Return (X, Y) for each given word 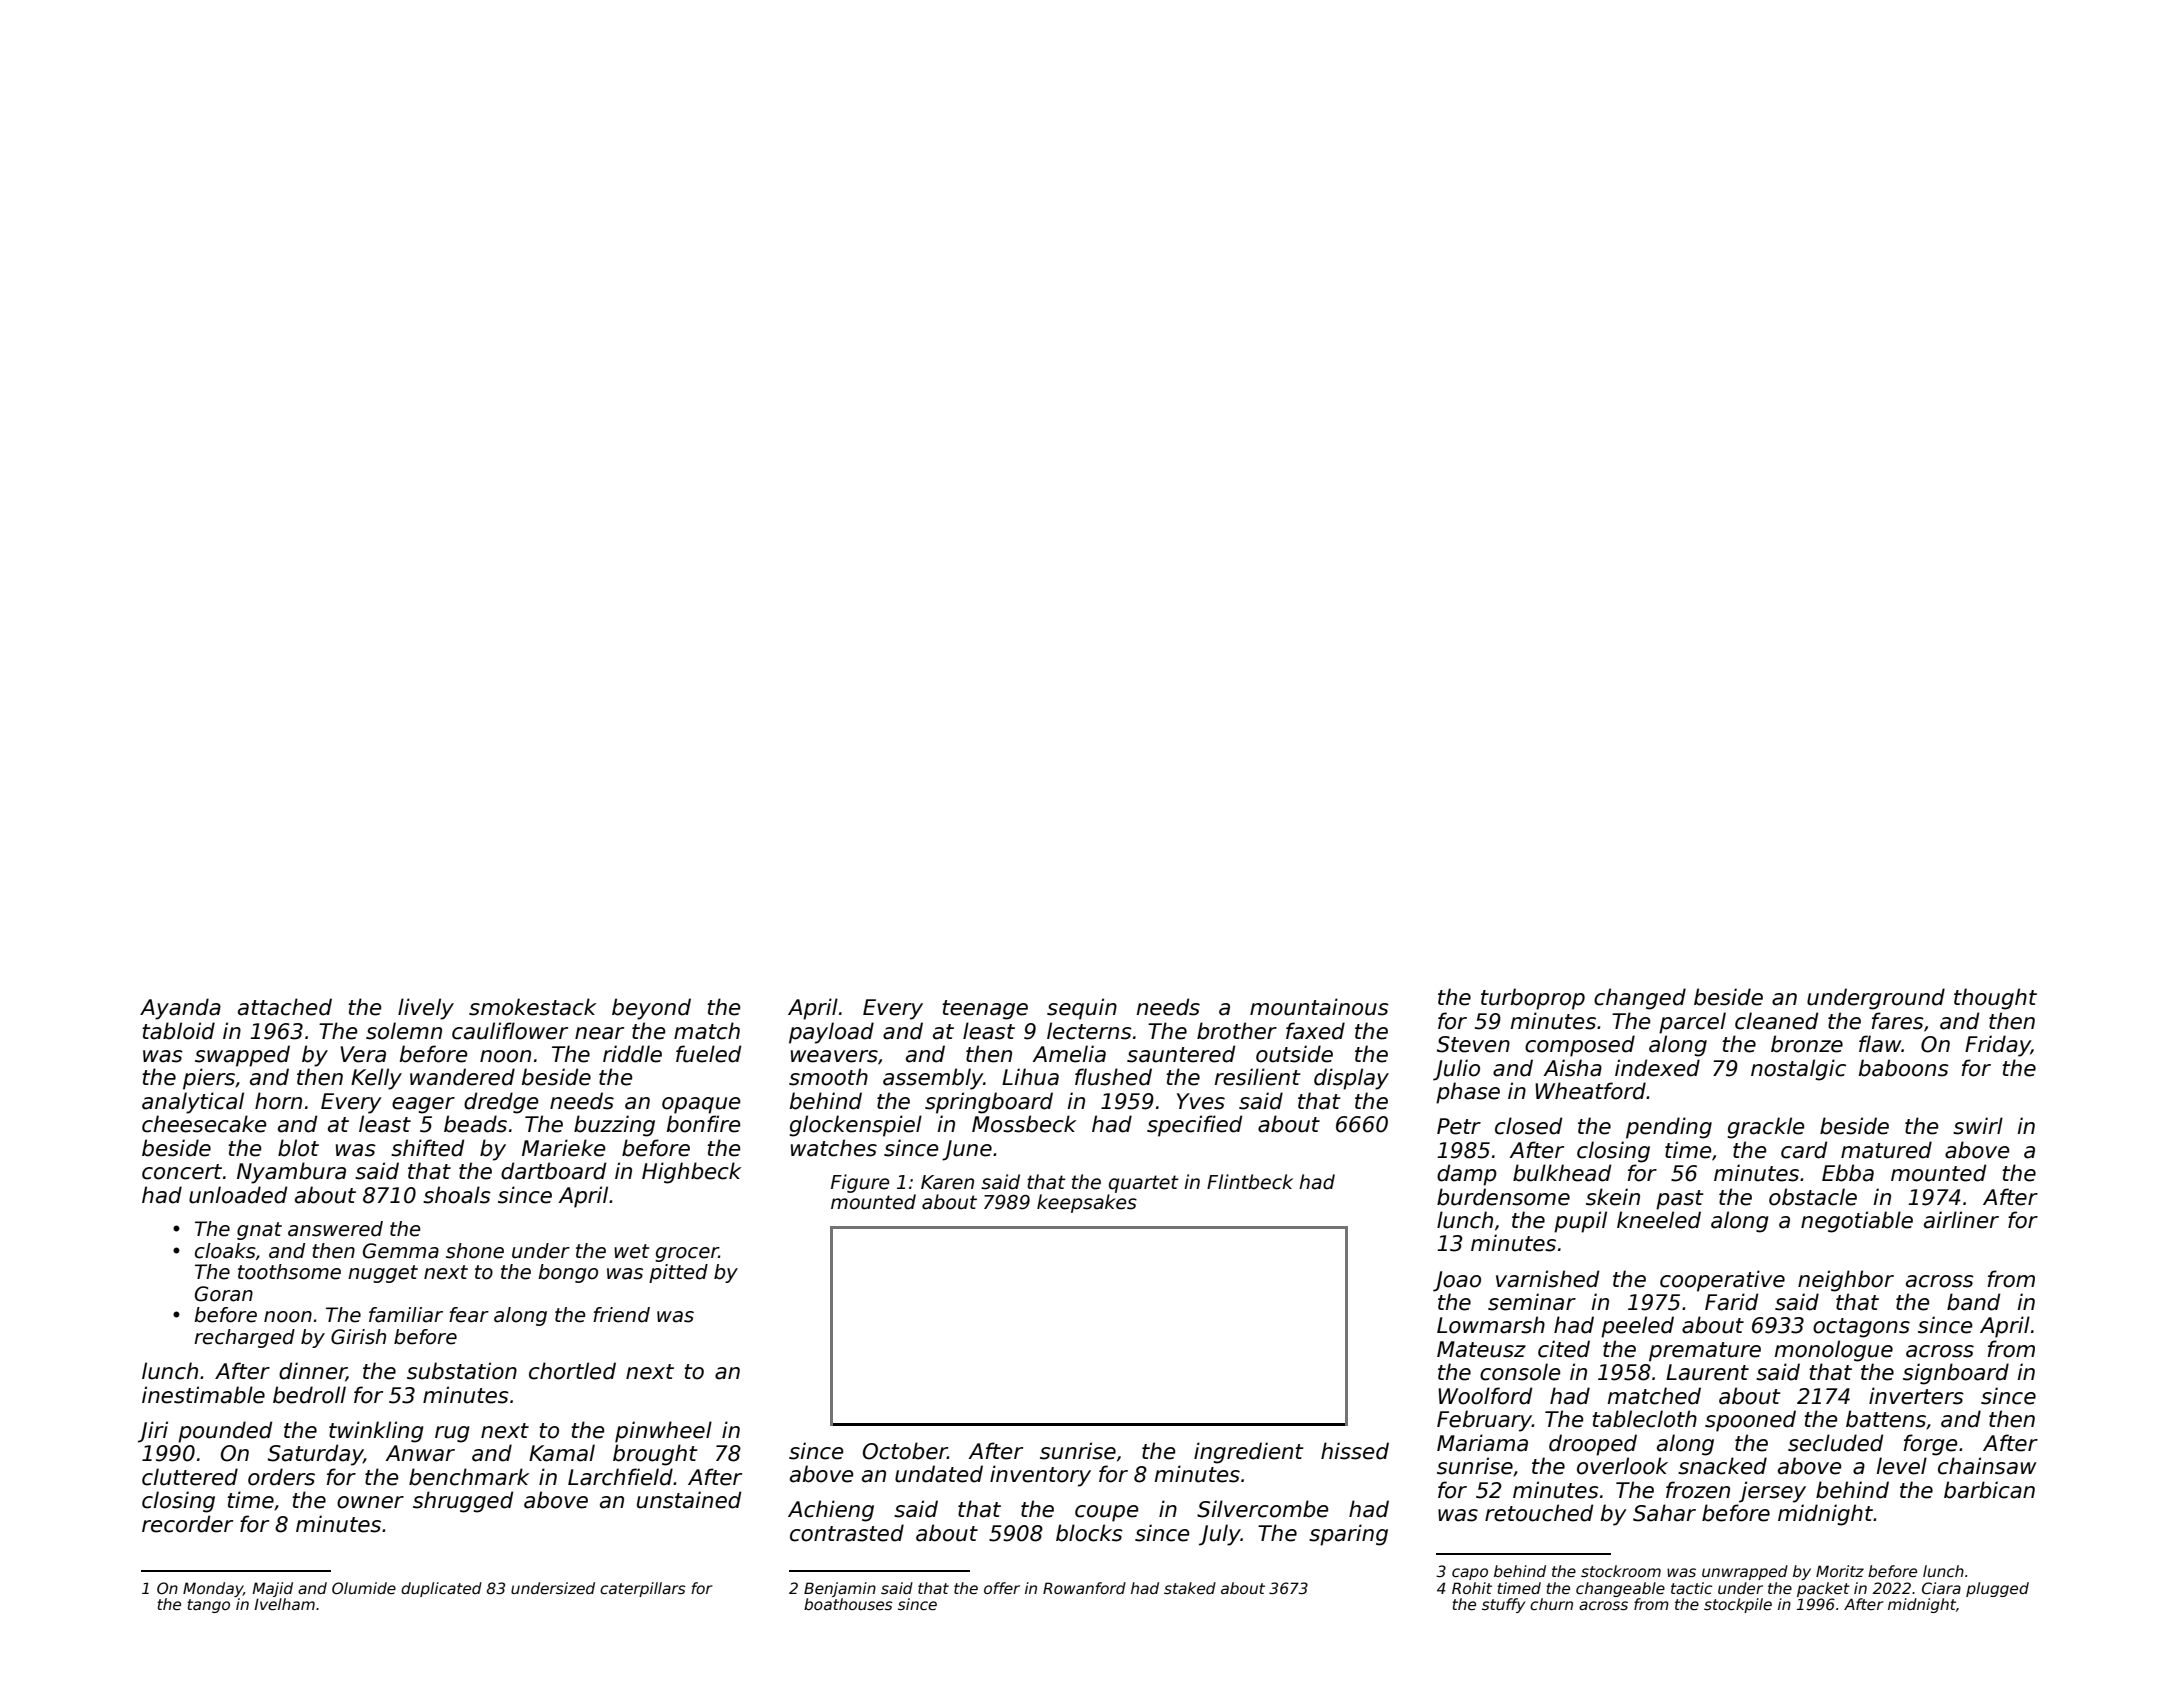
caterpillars (643, 1589)
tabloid (178, 1031)
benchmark (469, 1477)
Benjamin (840, 1589)
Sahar (1664, 1513)
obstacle (1813, 1197)
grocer (687, 1254)
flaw (1880, 1044)
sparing (1348, 1535)
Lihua (1030, 1077)
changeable (1620, 1589)
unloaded (238, 1195)
